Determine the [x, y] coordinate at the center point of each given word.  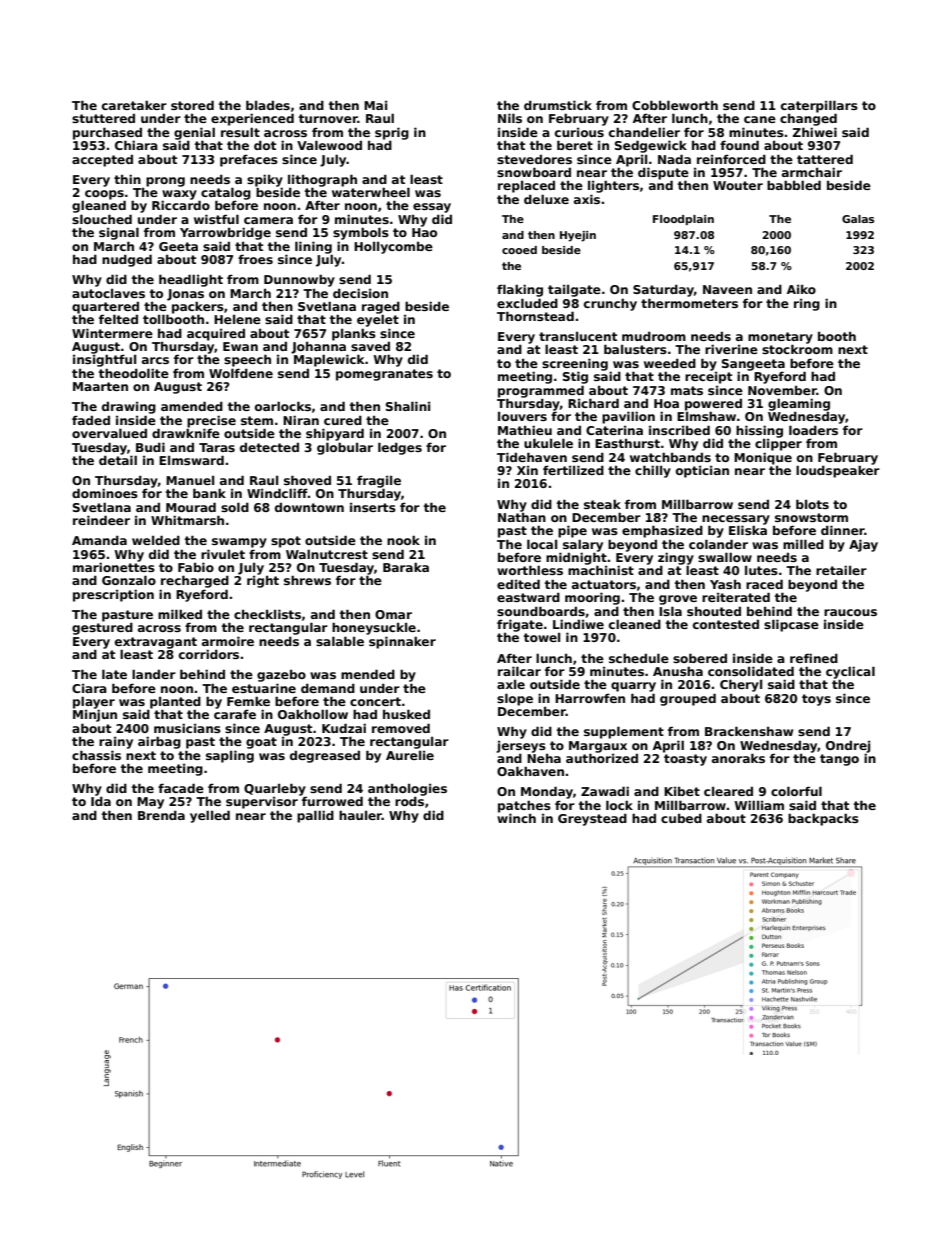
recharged [195, 581]
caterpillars [819, 106]
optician [702, 472]
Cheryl [741, 685]
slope [515, 699]
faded [91, 420]
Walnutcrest [327, 554]
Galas [858, 219]
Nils [510, 118]
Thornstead [535, 316]
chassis [96, 755]
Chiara [136, 145]
